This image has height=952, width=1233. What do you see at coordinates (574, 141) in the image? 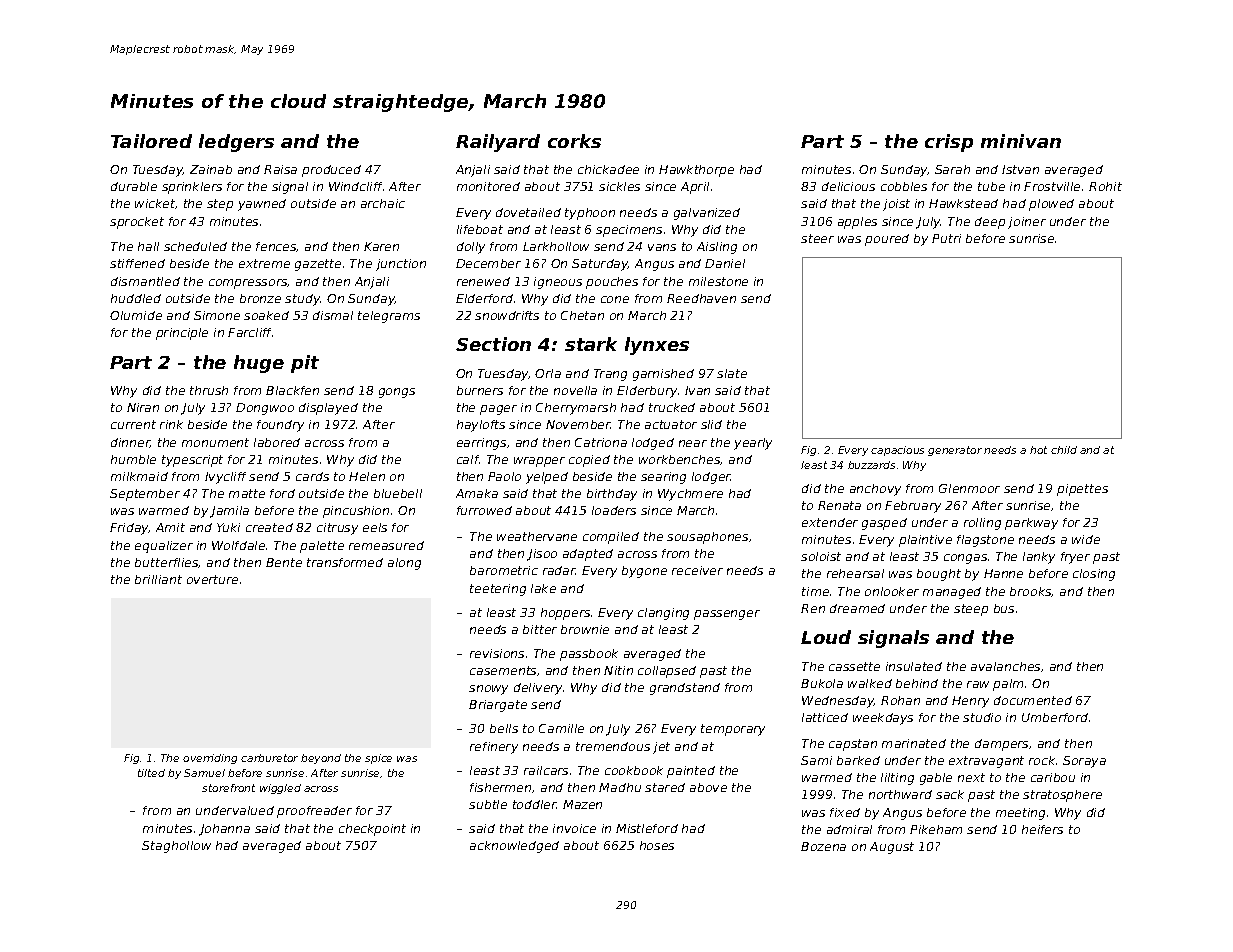
I see `corks` at bounding box center [574, 141].
